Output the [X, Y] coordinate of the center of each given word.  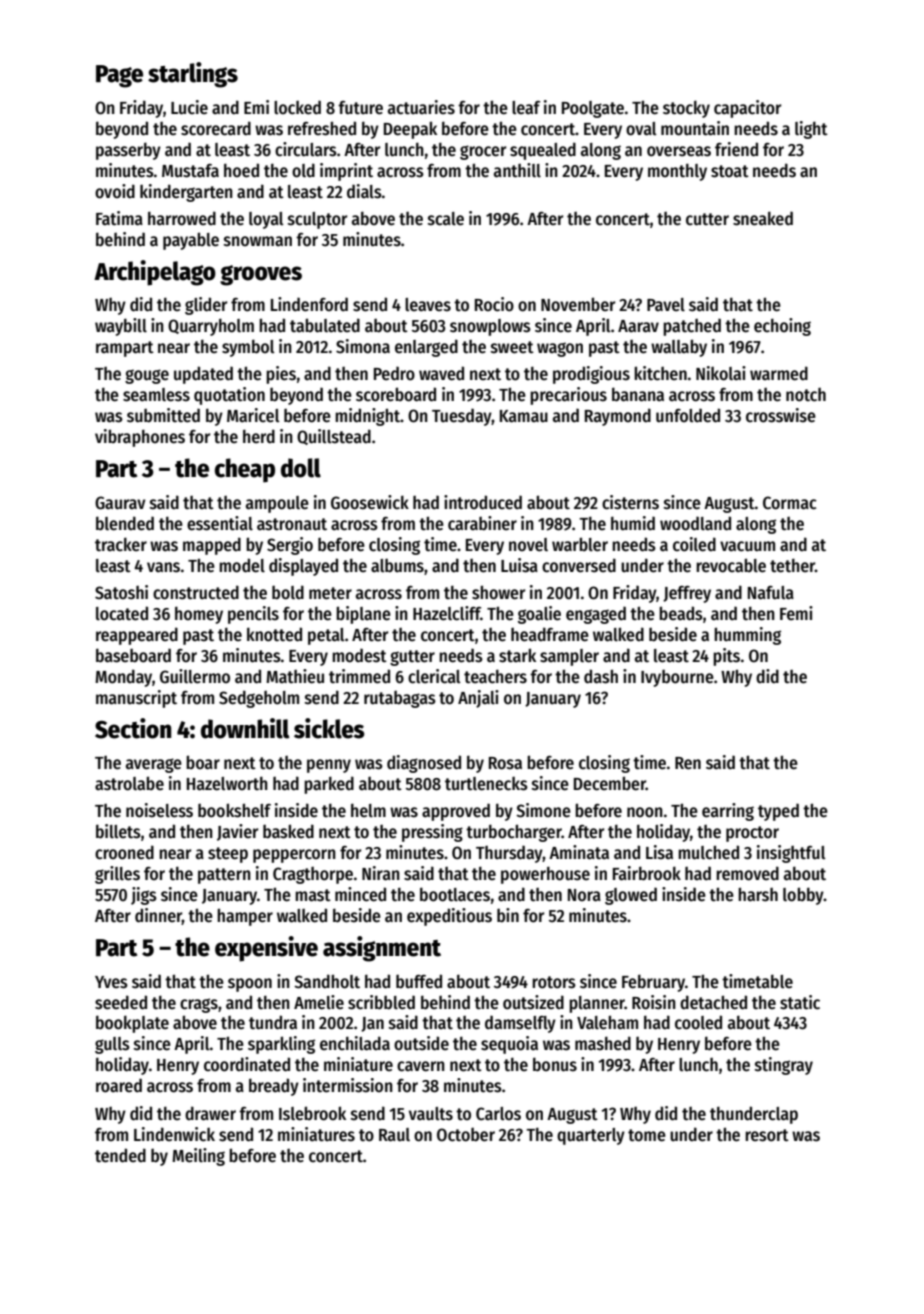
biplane [363, 615]
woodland [695, 523]
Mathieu [295, 676]
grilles [117, 875]
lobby [803, 896]
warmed [779, 373]
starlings [193, 75]
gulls [112, 1045]
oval [641, 129]
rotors [554, 982]
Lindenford [309, 304]
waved [441, 373]
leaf [526, 108]
